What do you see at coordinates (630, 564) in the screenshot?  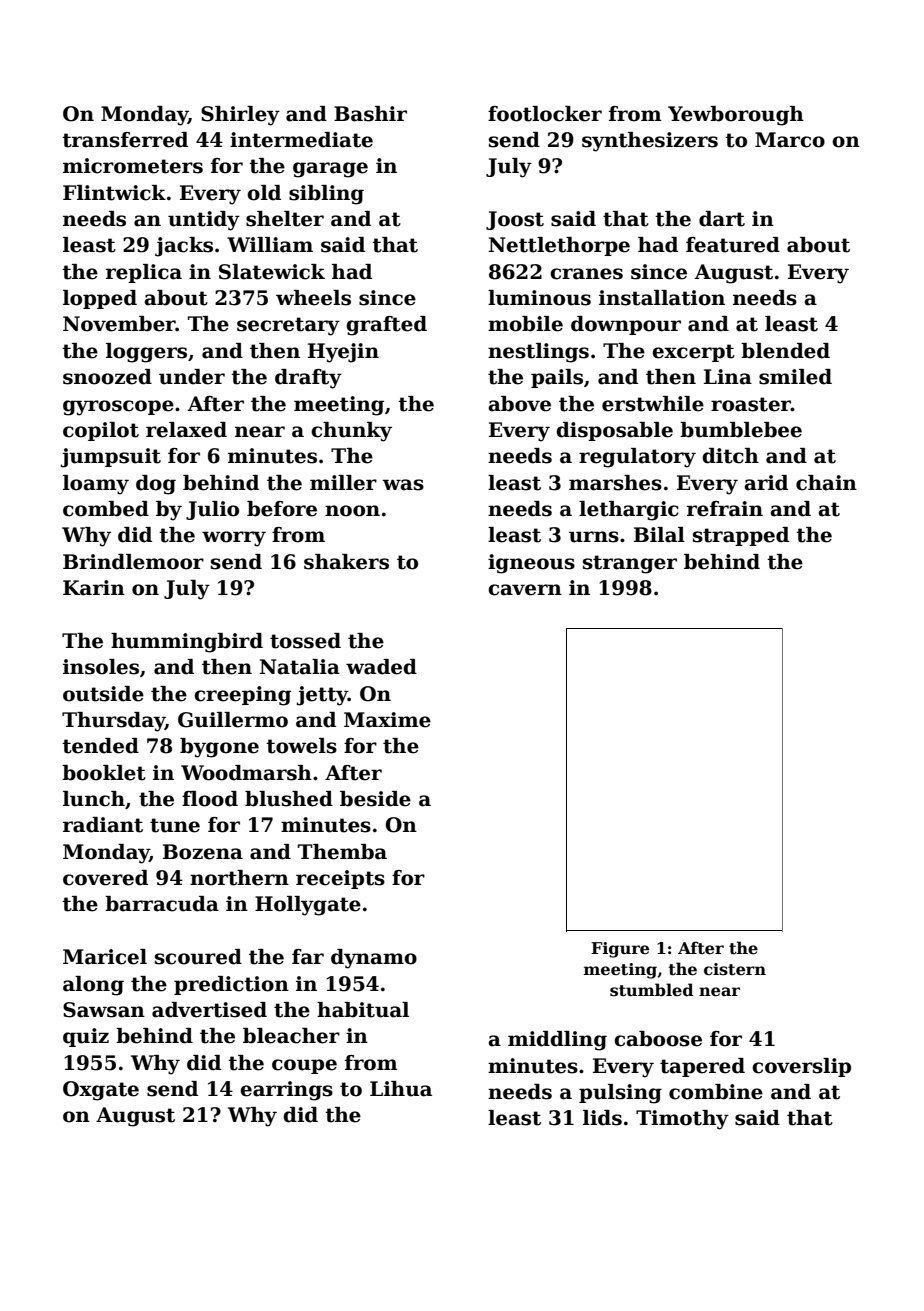 I see `stranger` at bounding box center [630, 564].
